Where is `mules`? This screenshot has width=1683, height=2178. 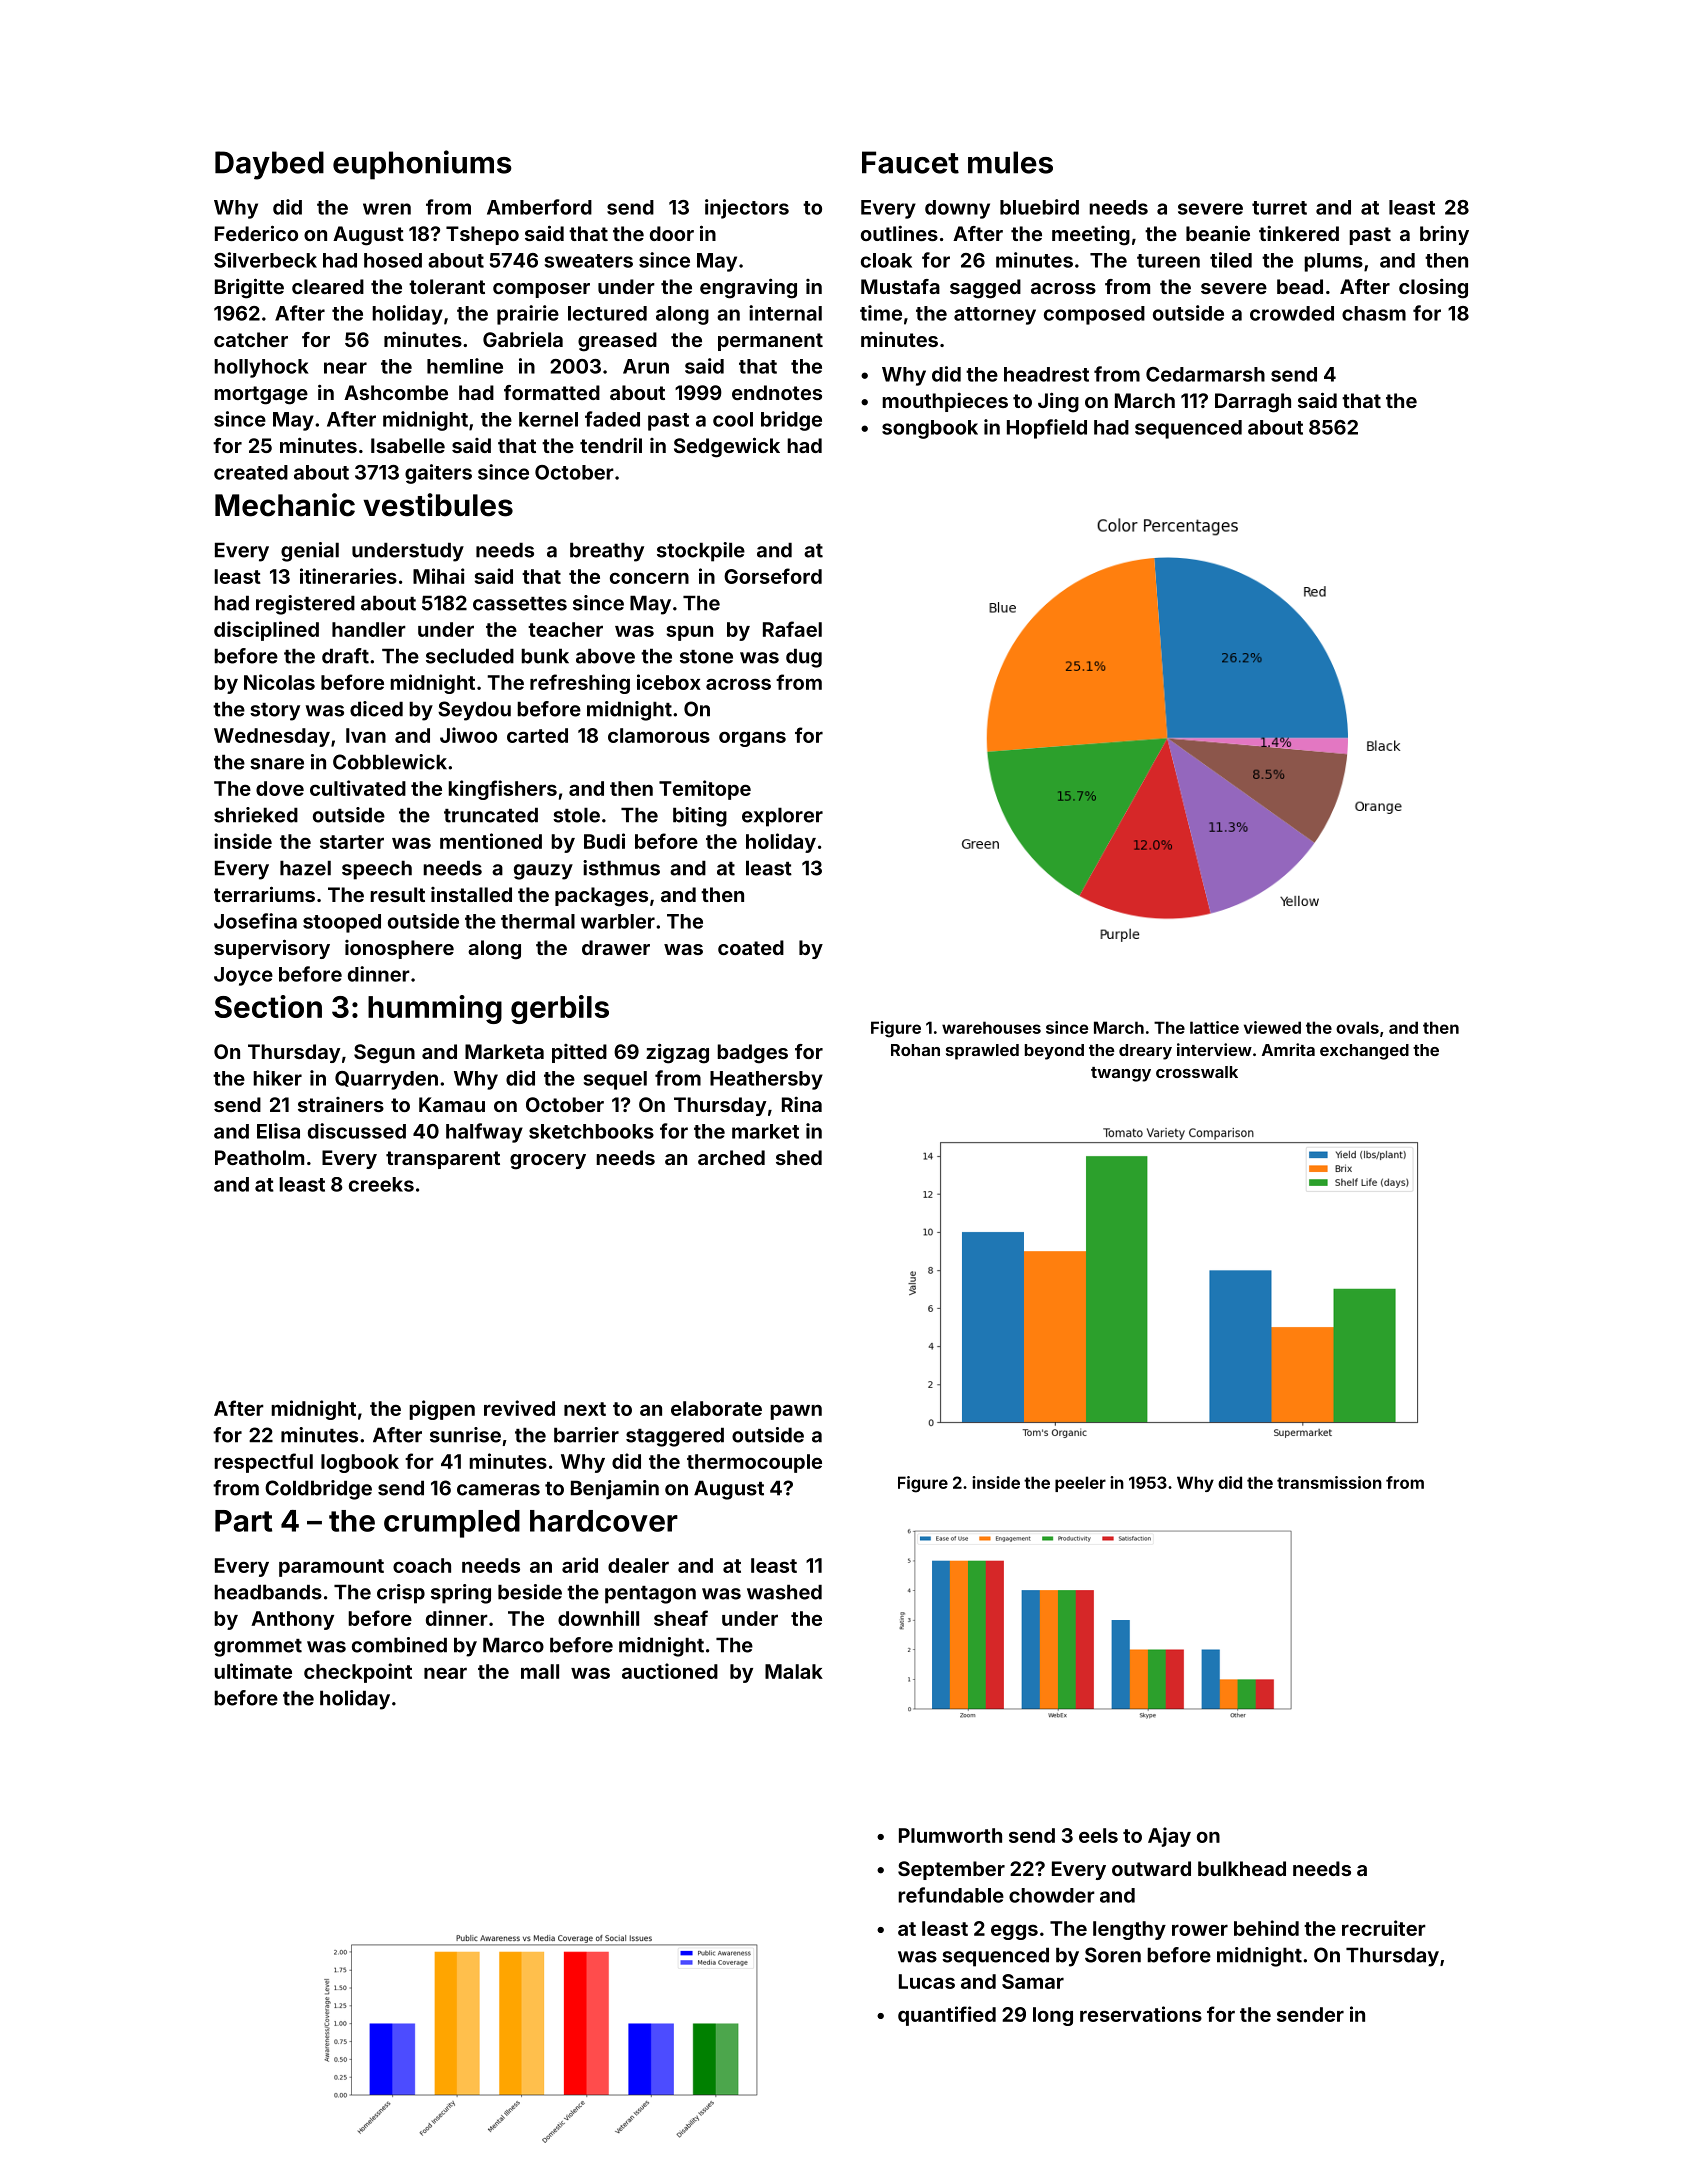
mules is located at coordinates (1010, 162).
